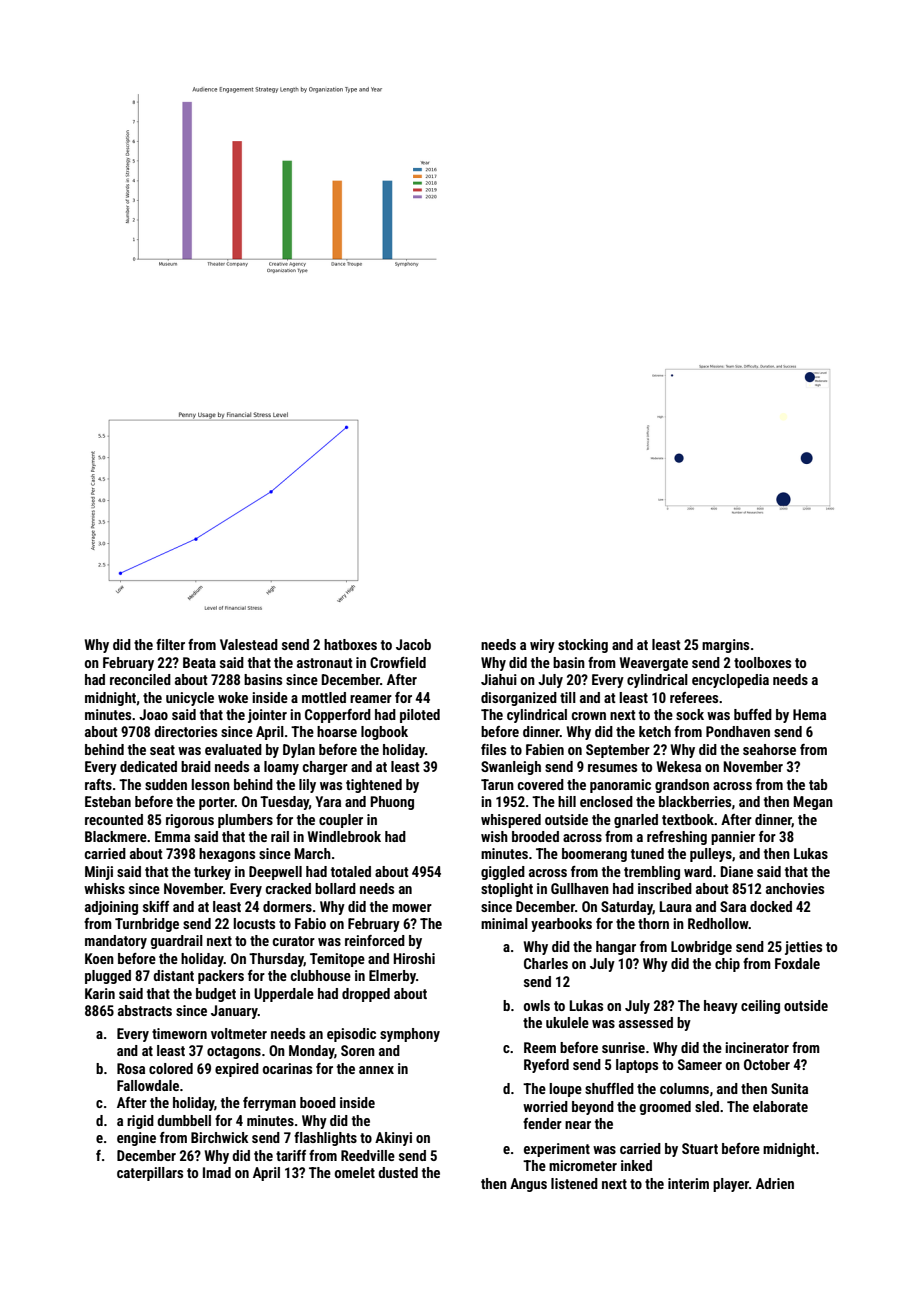  I want to click on hatboxes, so click(350, 644).
